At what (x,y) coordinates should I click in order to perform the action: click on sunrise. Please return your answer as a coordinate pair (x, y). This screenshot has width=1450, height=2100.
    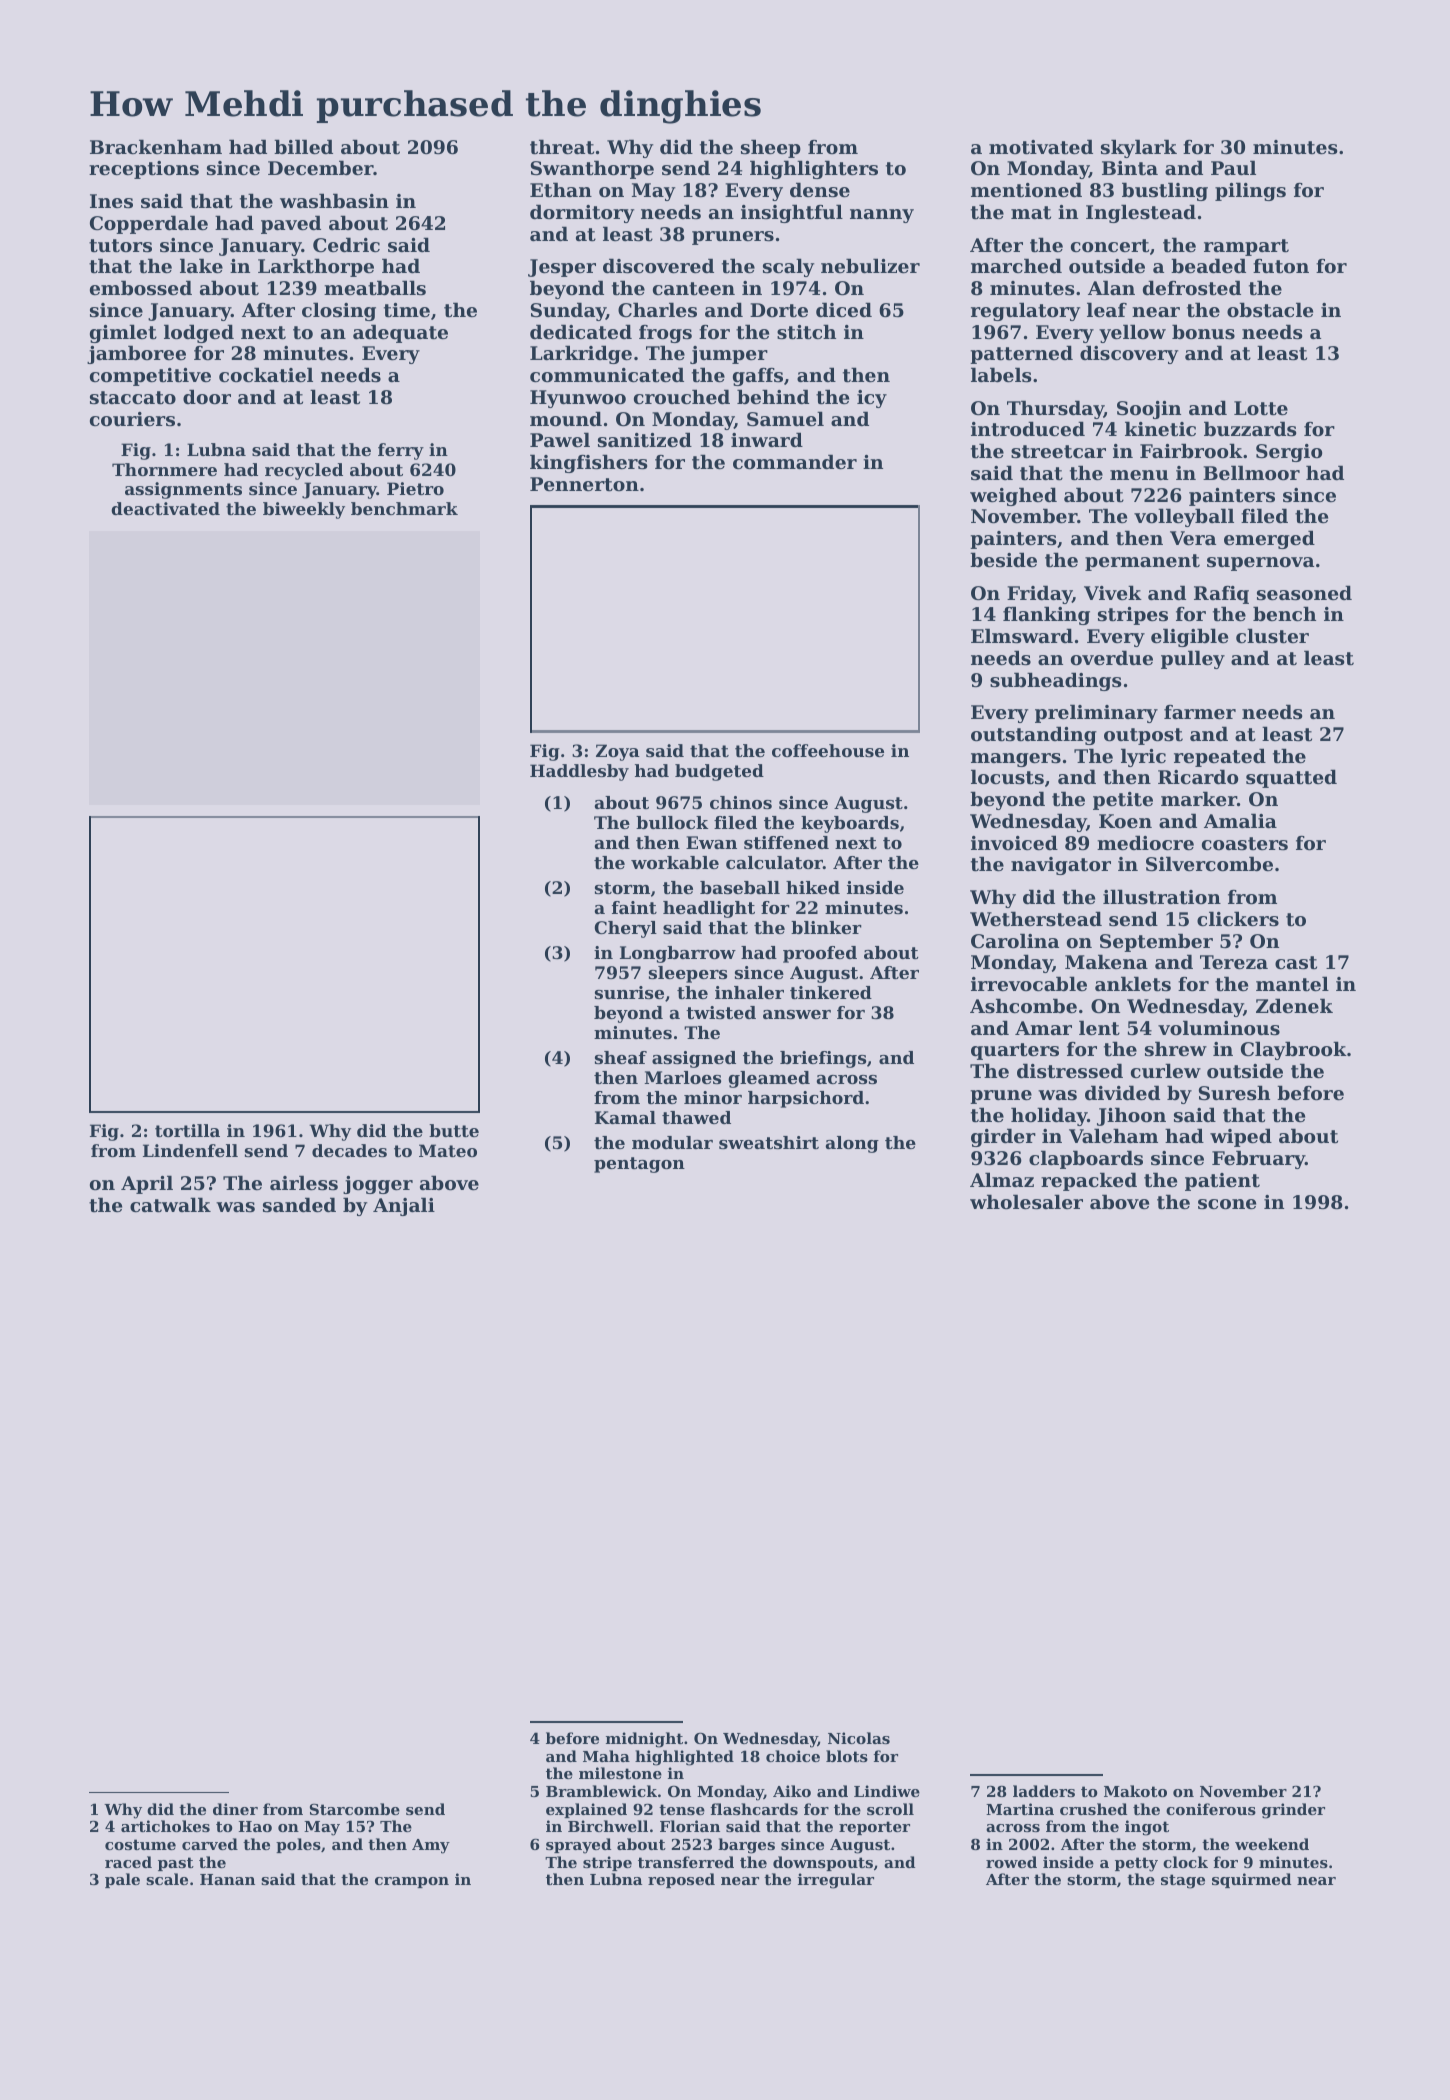
    Looking at the image, I should click on (629, 992).
